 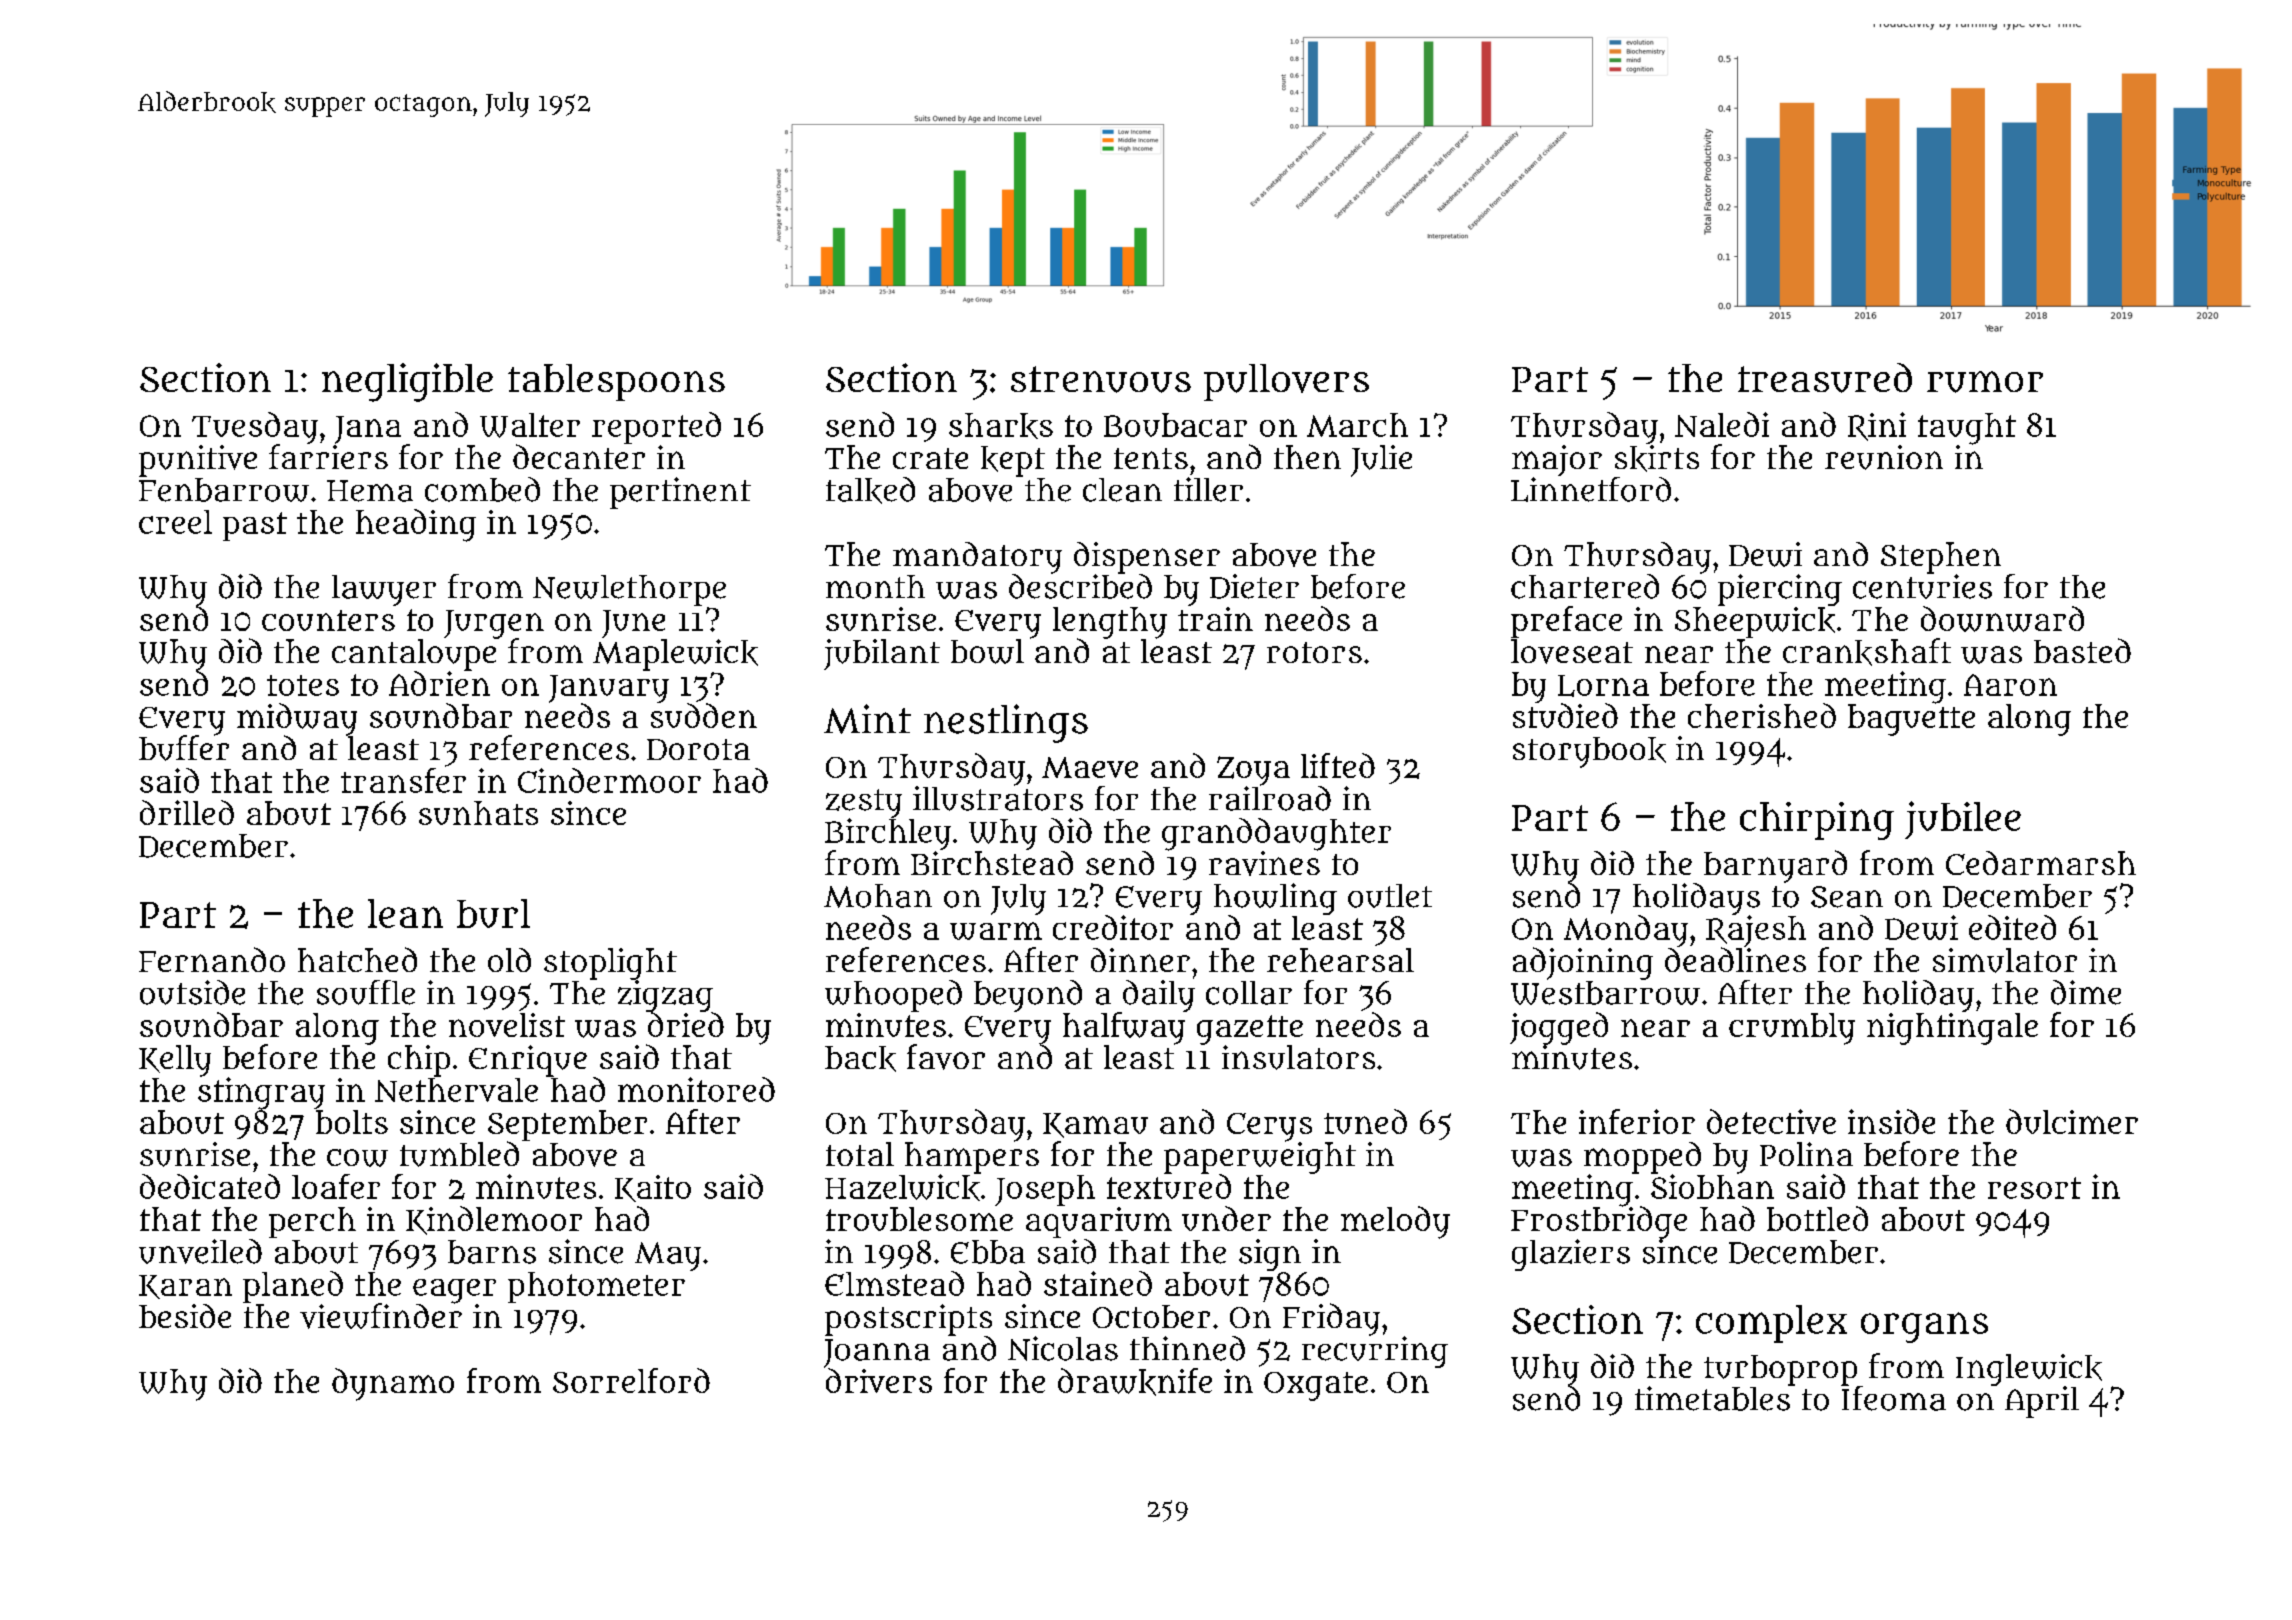 What do you see at coordinates (456, 1090) in the screenshot?
I see `Nethervale` at bounding box center [456, 1090].
